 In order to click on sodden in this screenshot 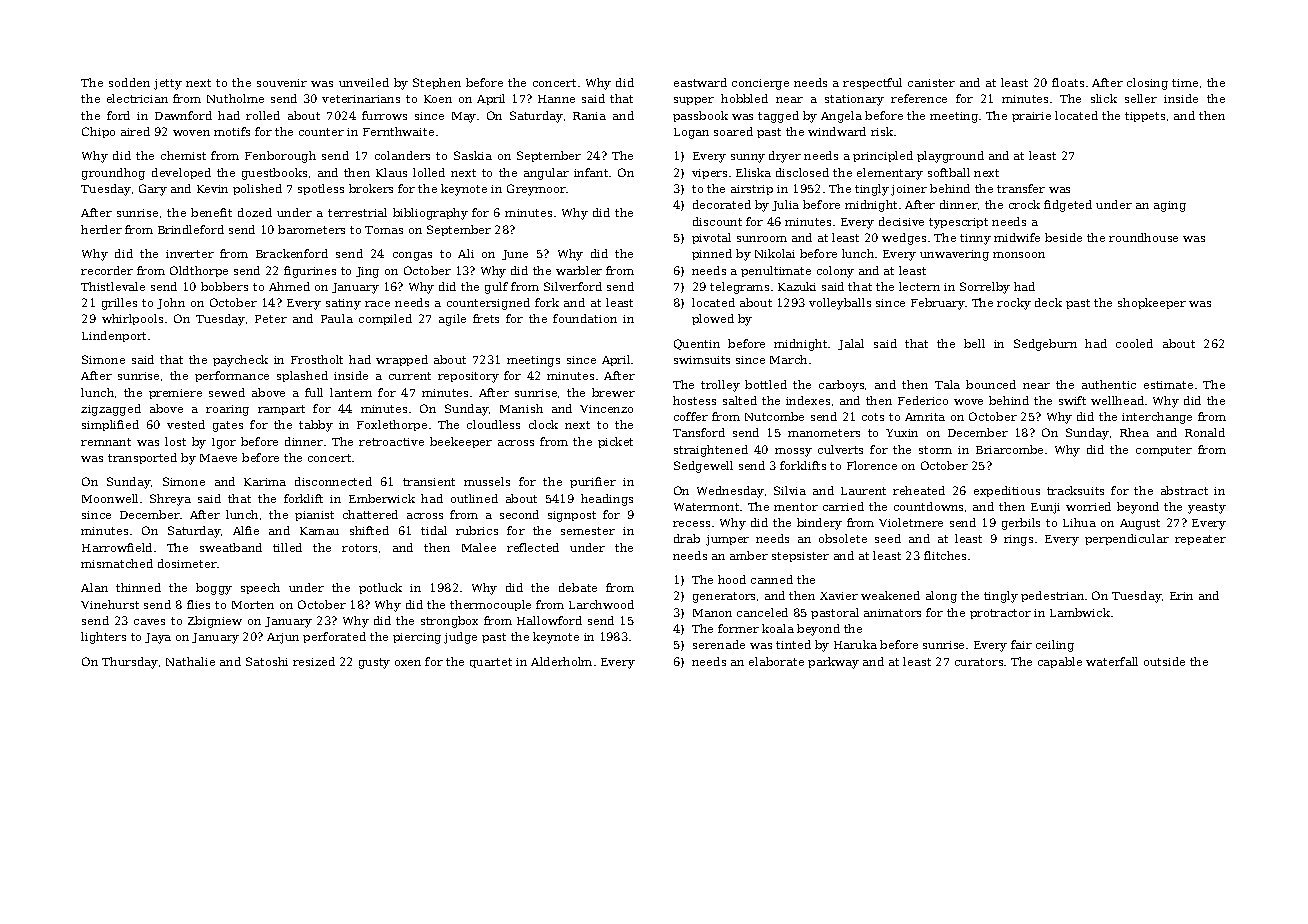, I will do `click(129, 82)`.
